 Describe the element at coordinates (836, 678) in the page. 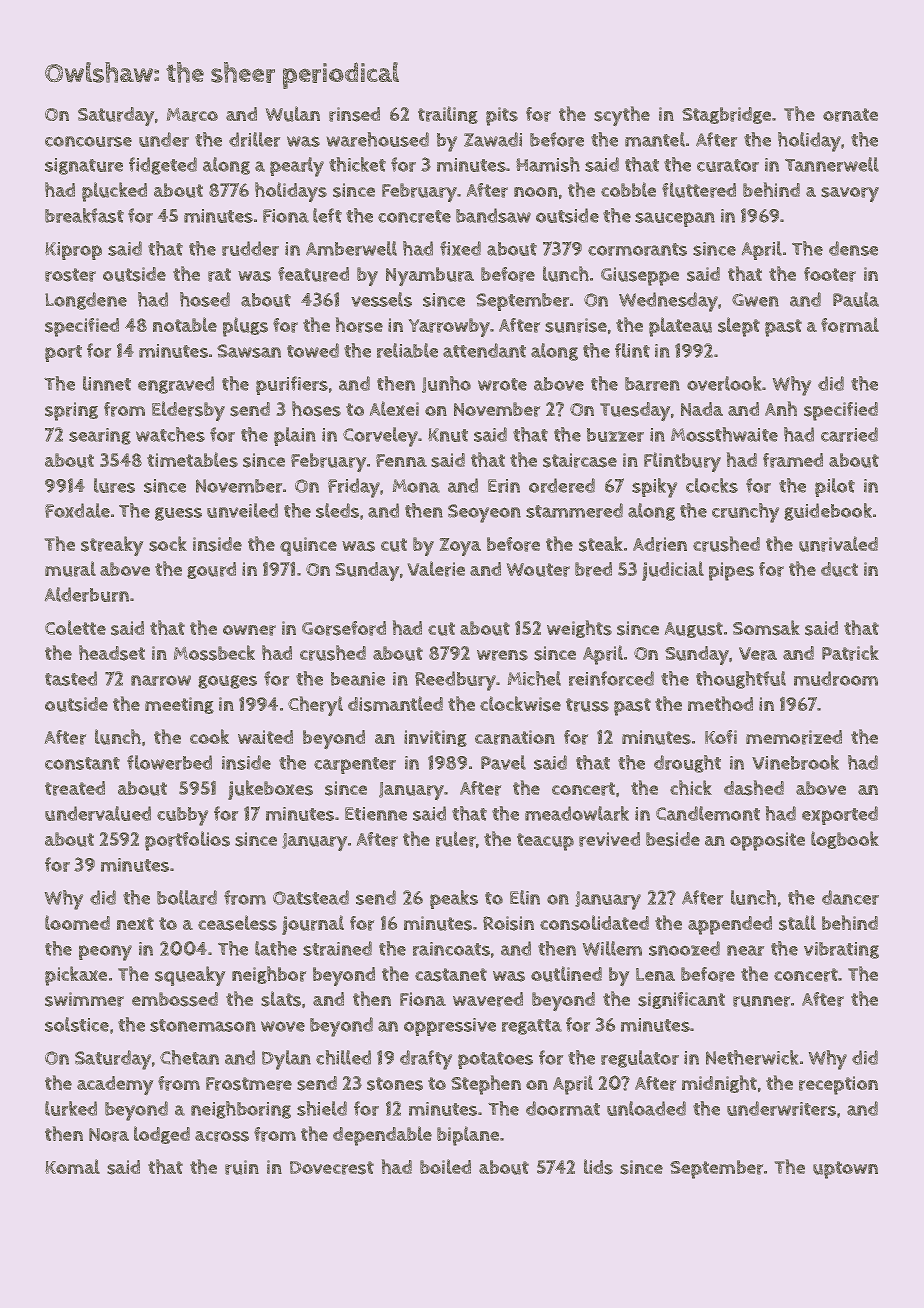

I see `mudroom` at that location.
